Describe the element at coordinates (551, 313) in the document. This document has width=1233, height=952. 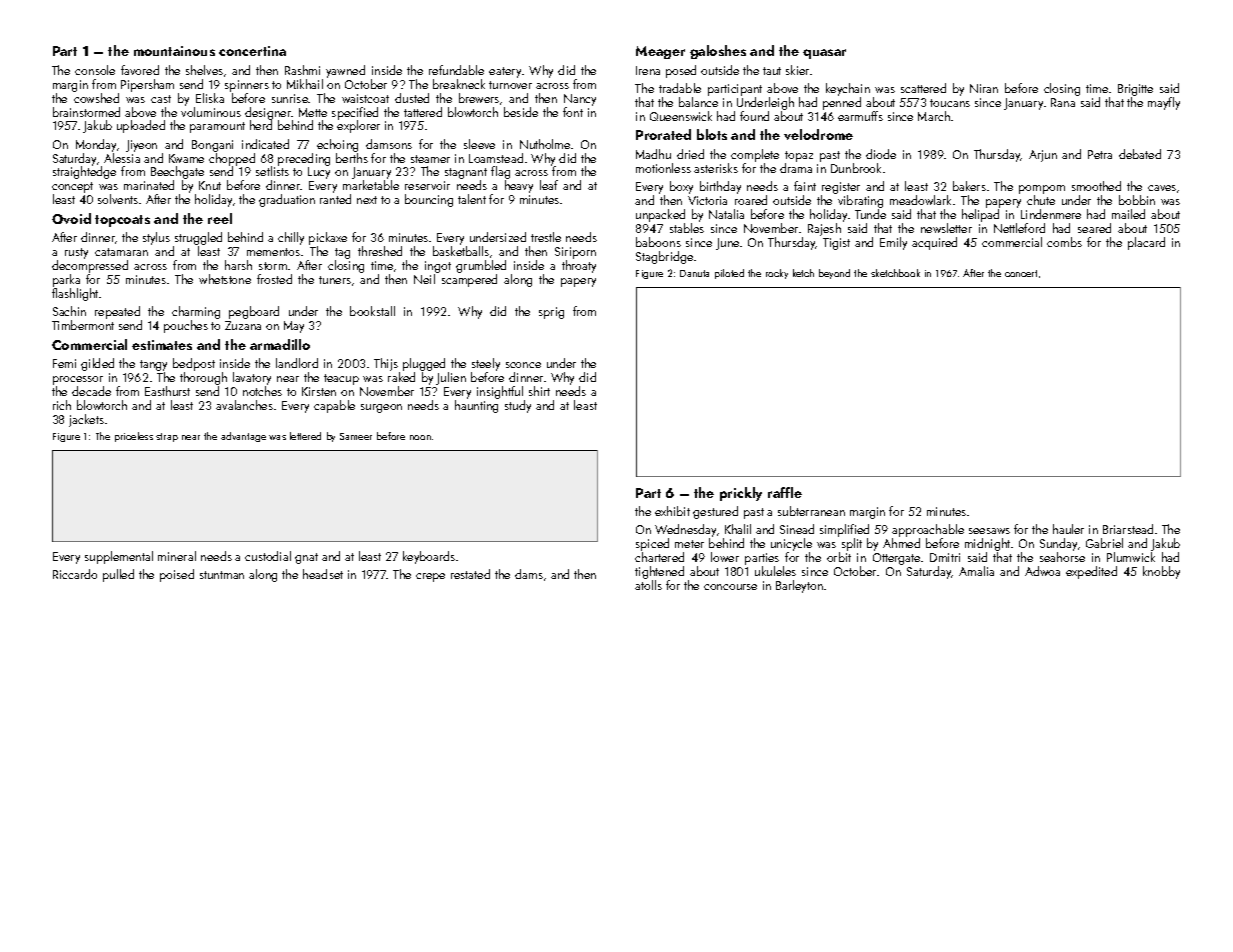
I see `sprig` at that location.
